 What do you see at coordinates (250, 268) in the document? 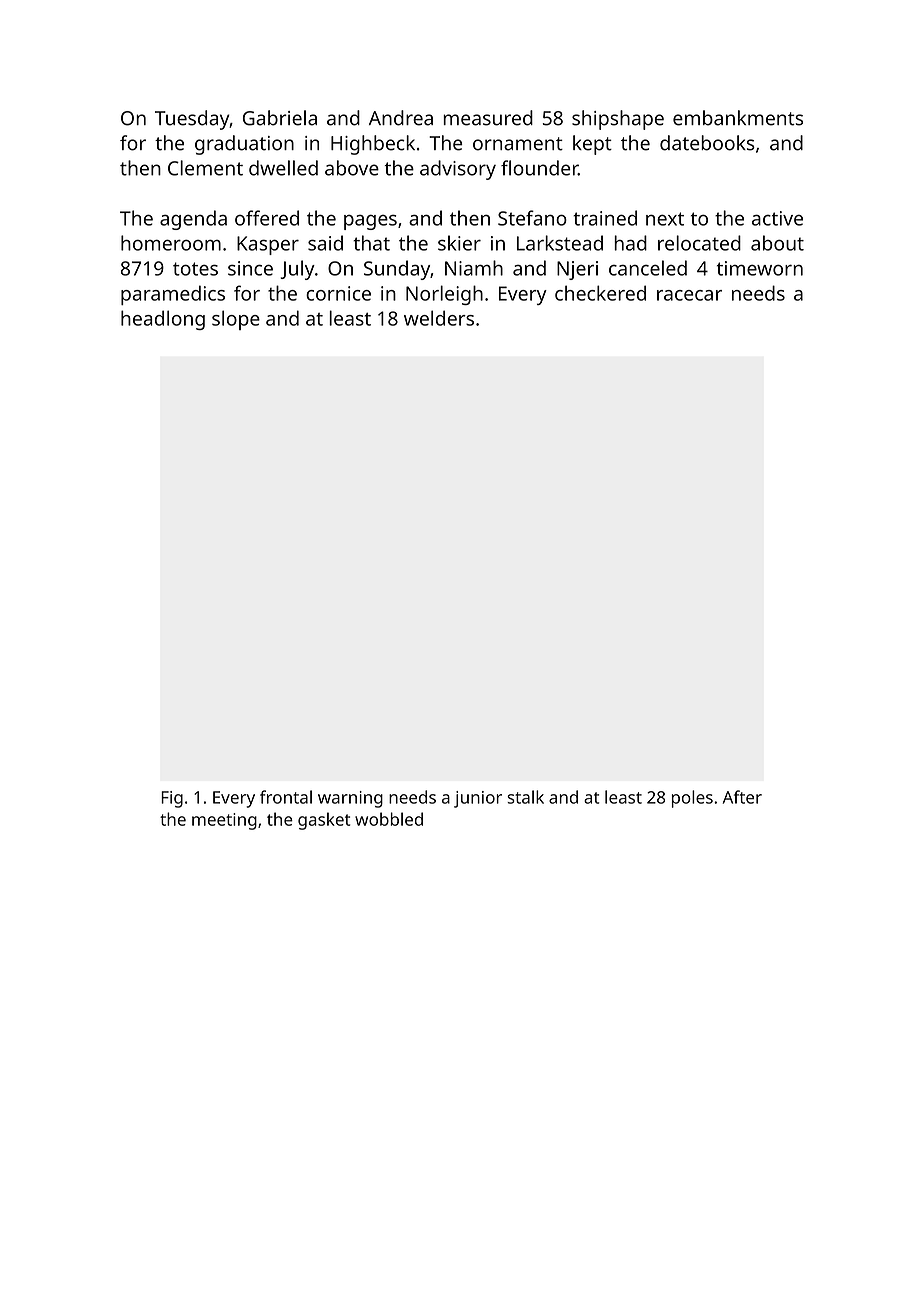
I see `since` at bounding box center [250, 268].
